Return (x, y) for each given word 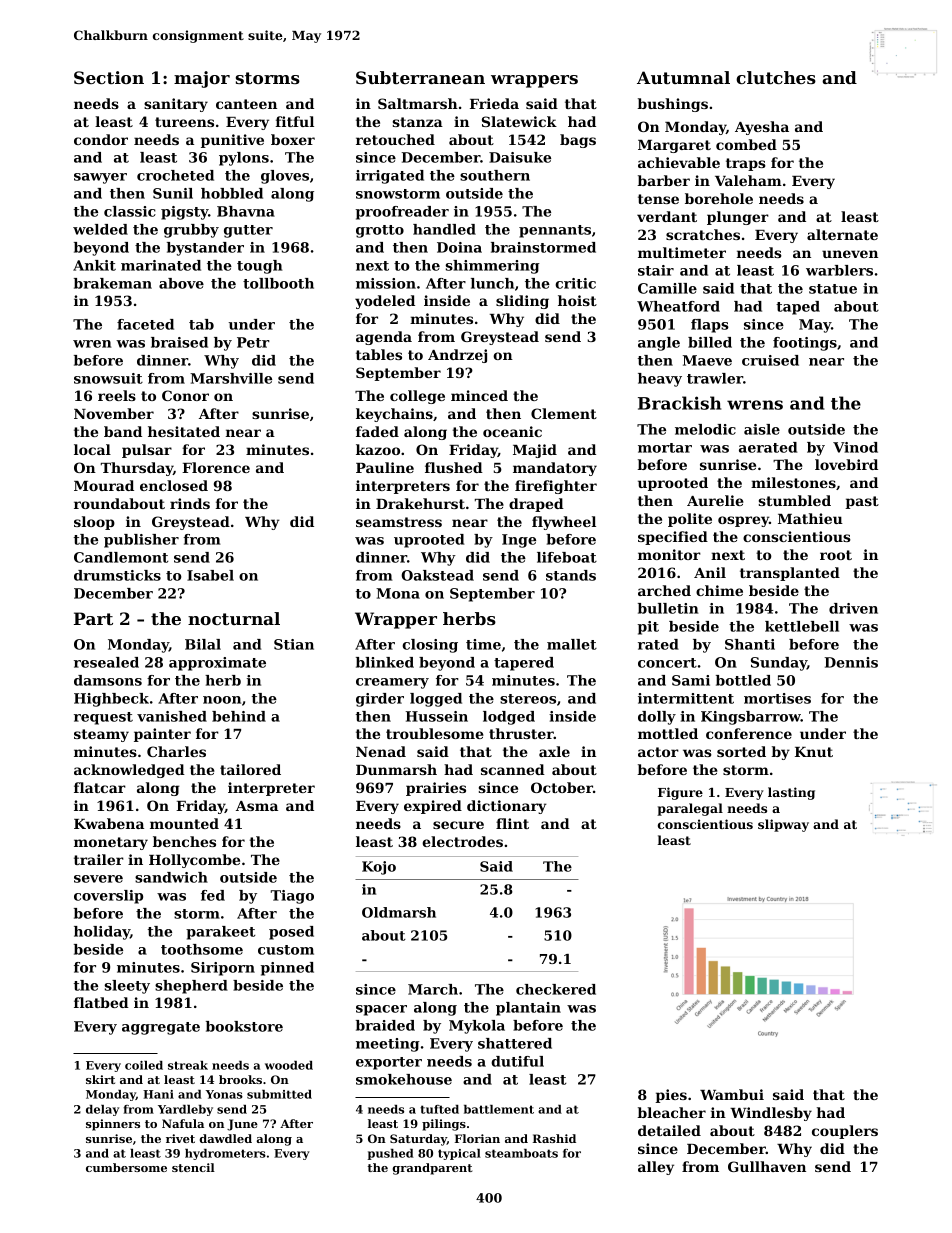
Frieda (494, 103)
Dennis (851, 662)
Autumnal (683, 77)
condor (101, 139)
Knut (814, 752)
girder (380, 700)
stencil (193, 1167)
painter (162, 735)
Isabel (210, 575)
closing (430, 646)
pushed (391, 1154)
